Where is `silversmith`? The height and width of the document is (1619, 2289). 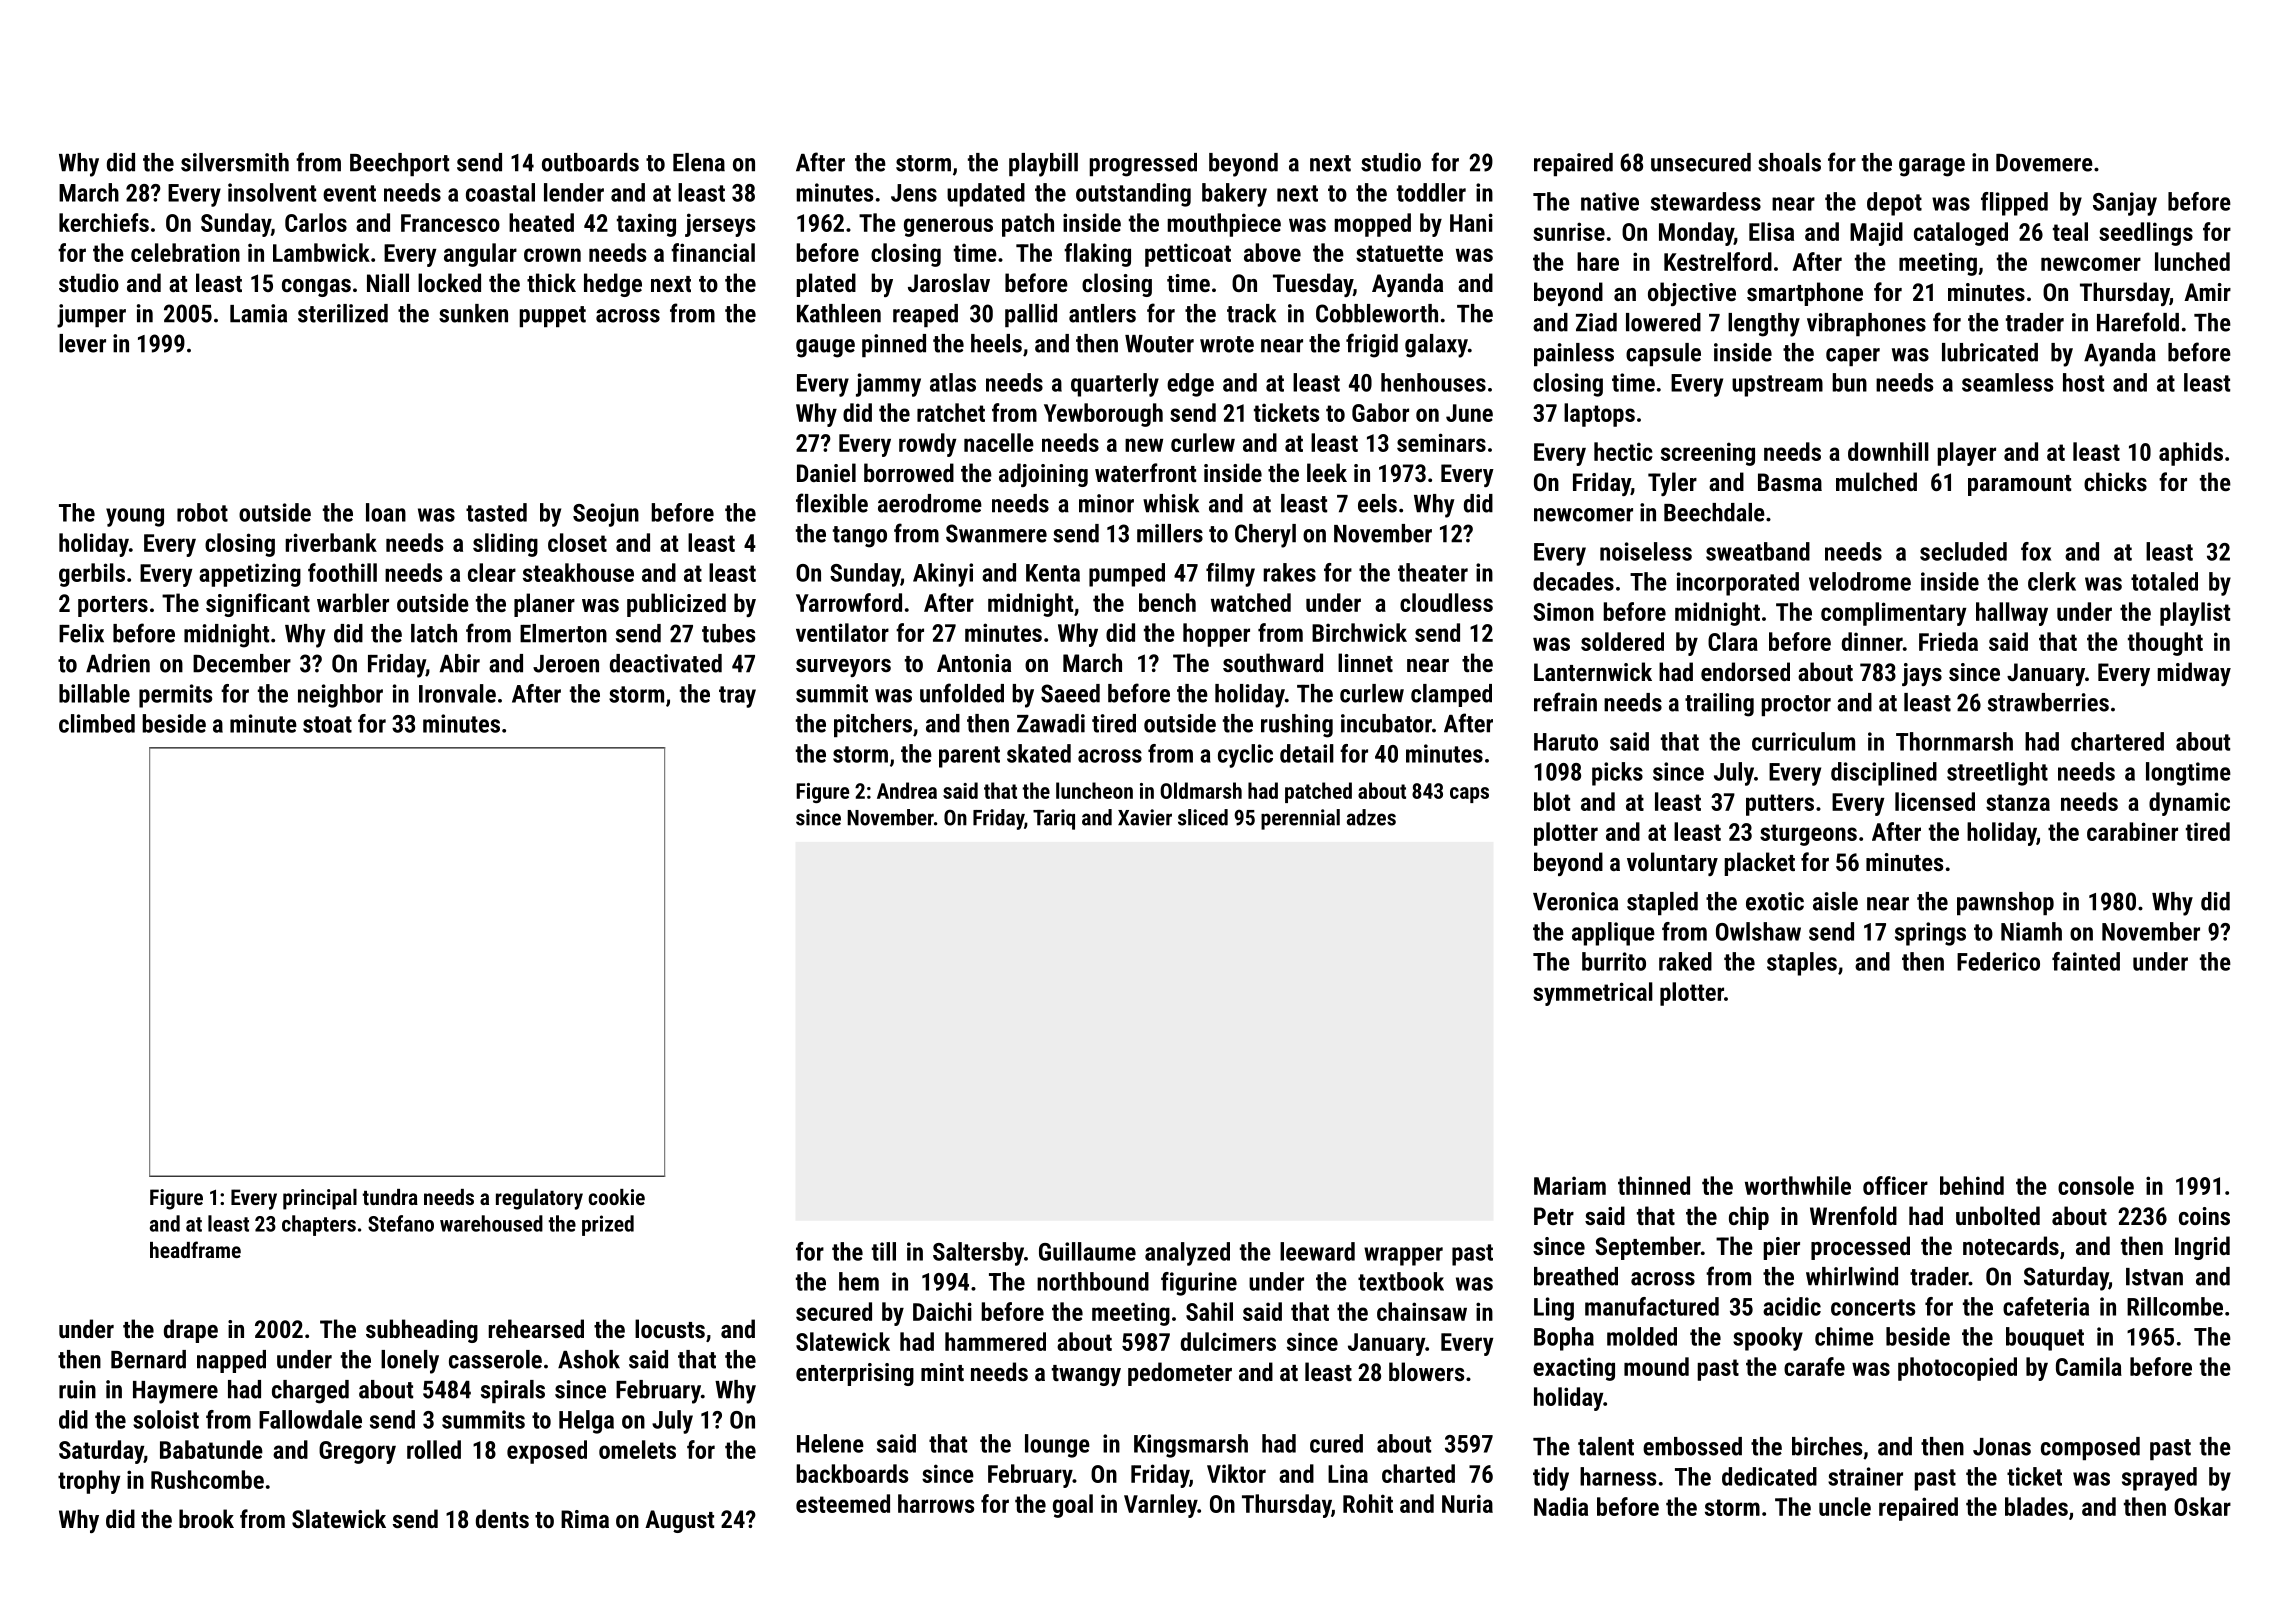
silversmith is located at coordinates (235, 162).
